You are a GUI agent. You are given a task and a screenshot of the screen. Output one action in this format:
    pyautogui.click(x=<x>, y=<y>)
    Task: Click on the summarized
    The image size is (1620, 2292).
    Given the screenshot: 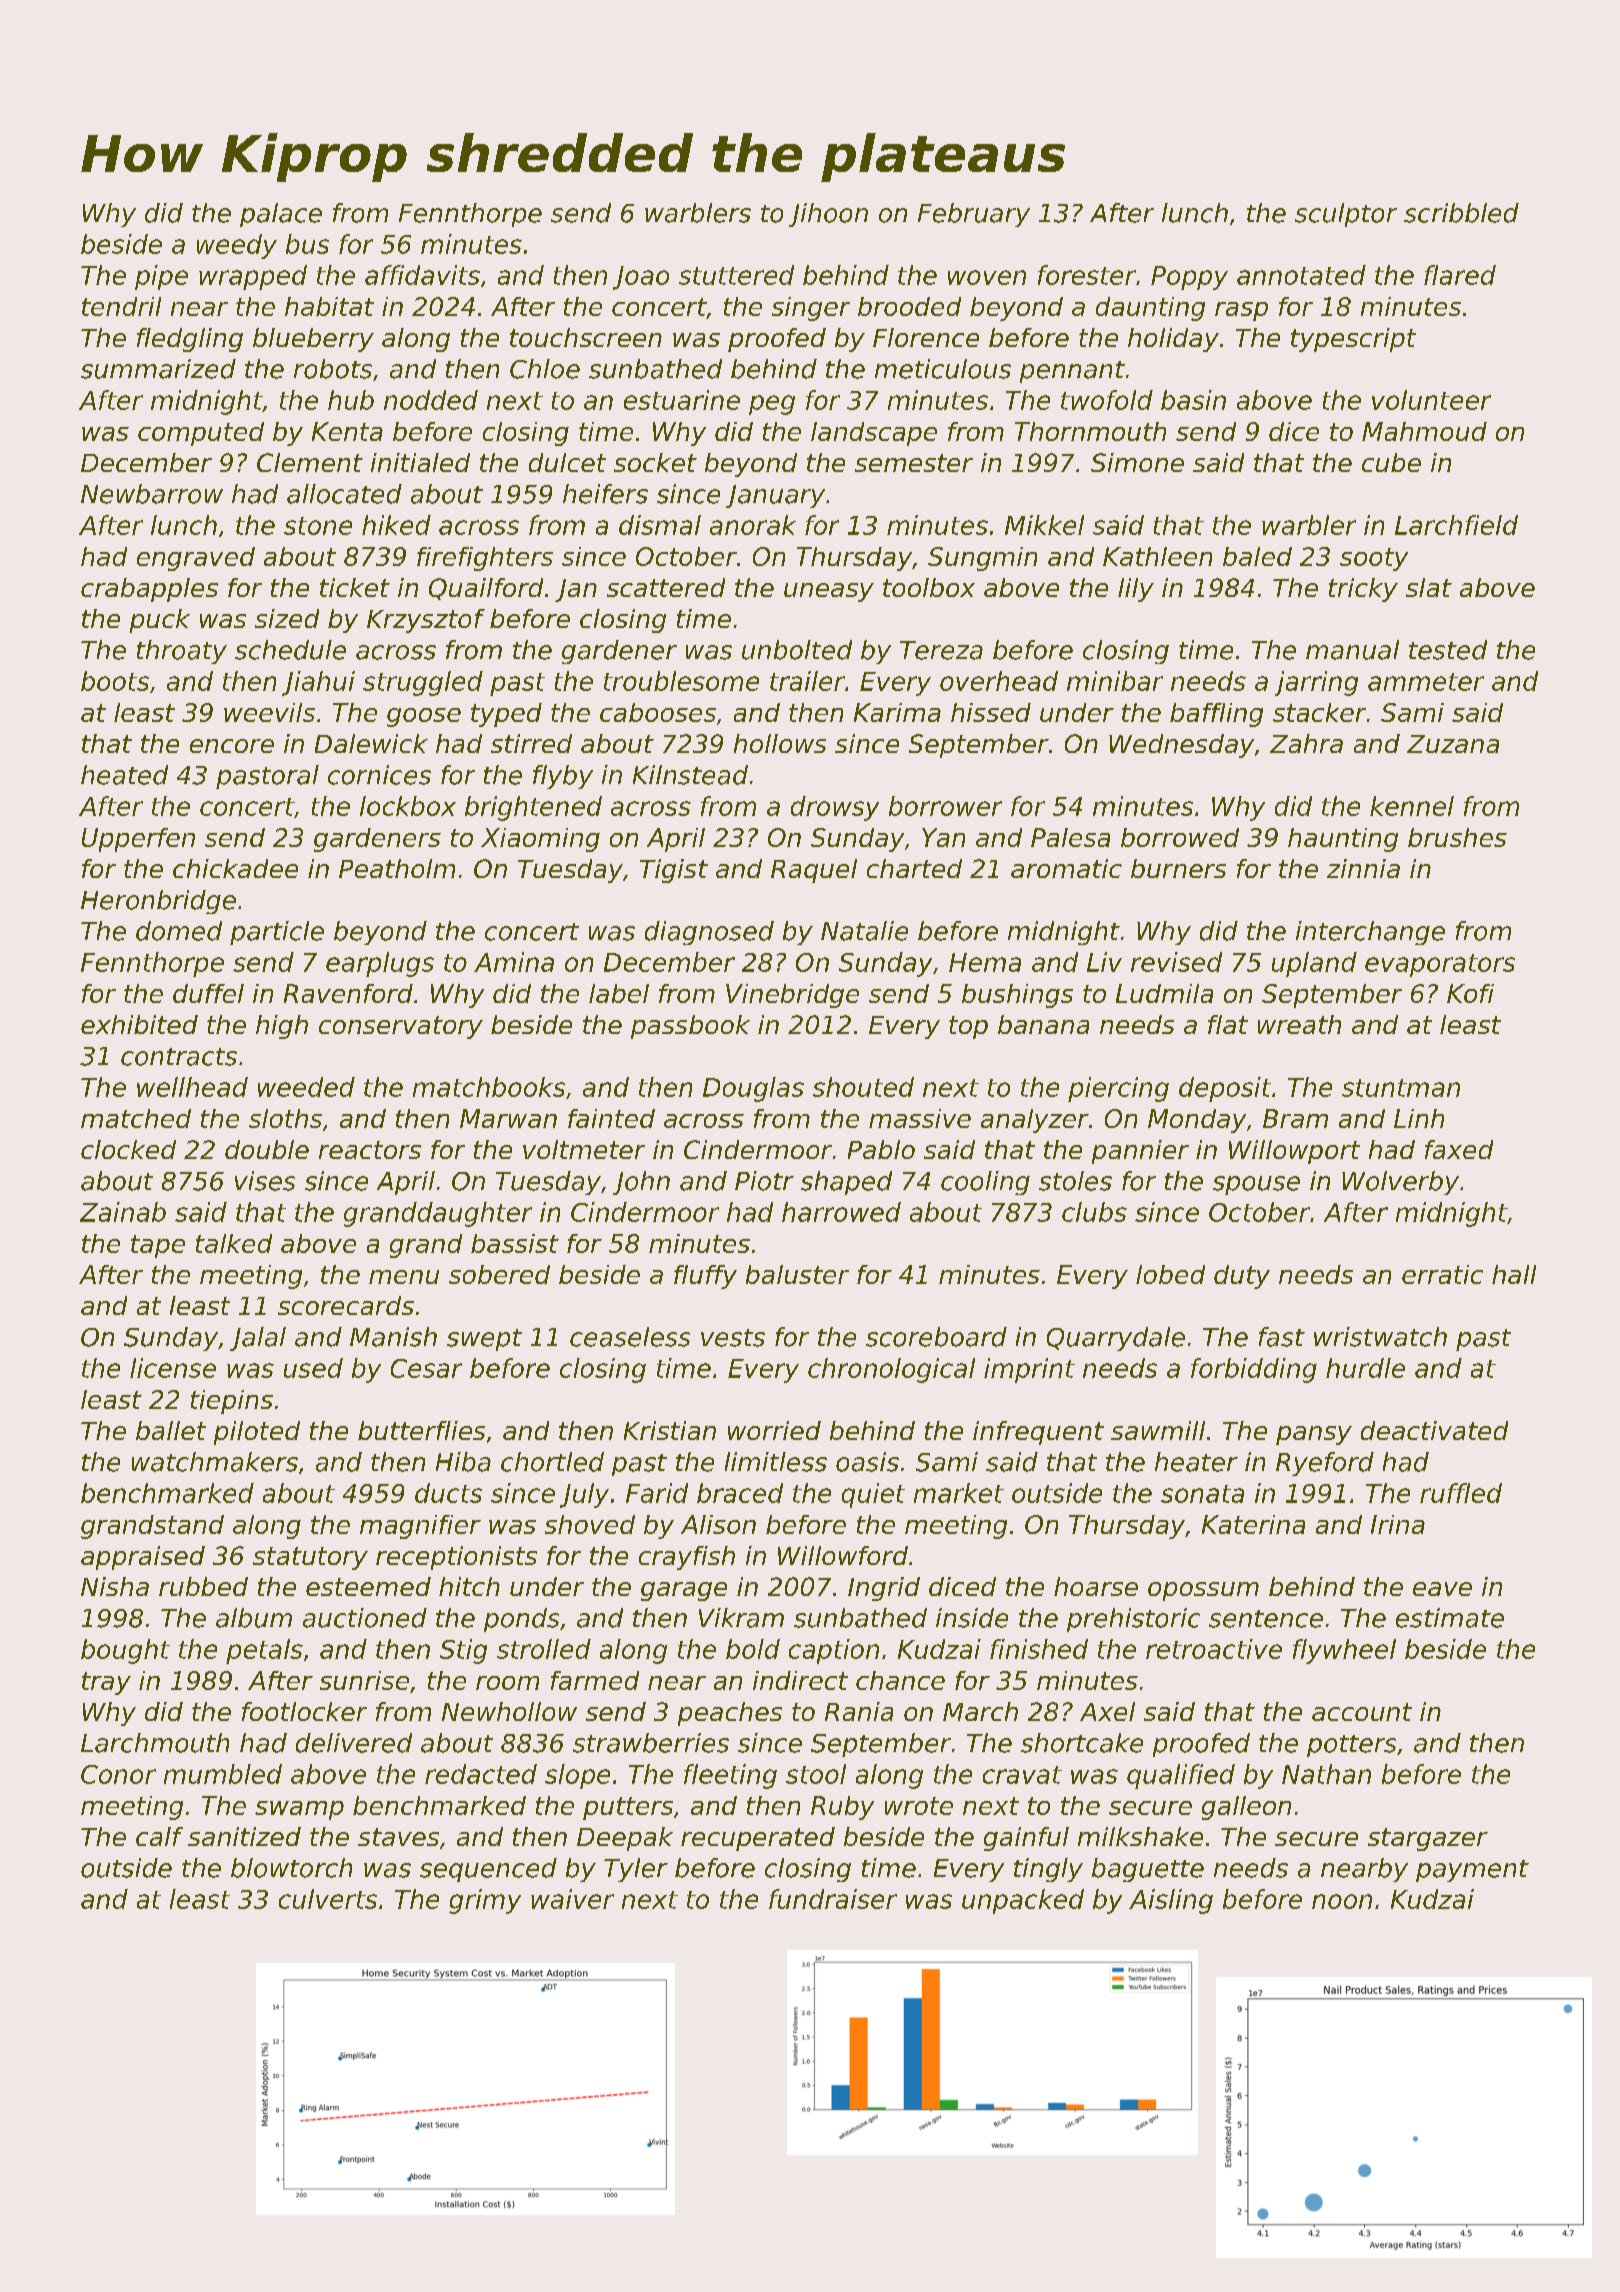 What is the action you would take?
    pyautogui.click(x=158, y=369)
